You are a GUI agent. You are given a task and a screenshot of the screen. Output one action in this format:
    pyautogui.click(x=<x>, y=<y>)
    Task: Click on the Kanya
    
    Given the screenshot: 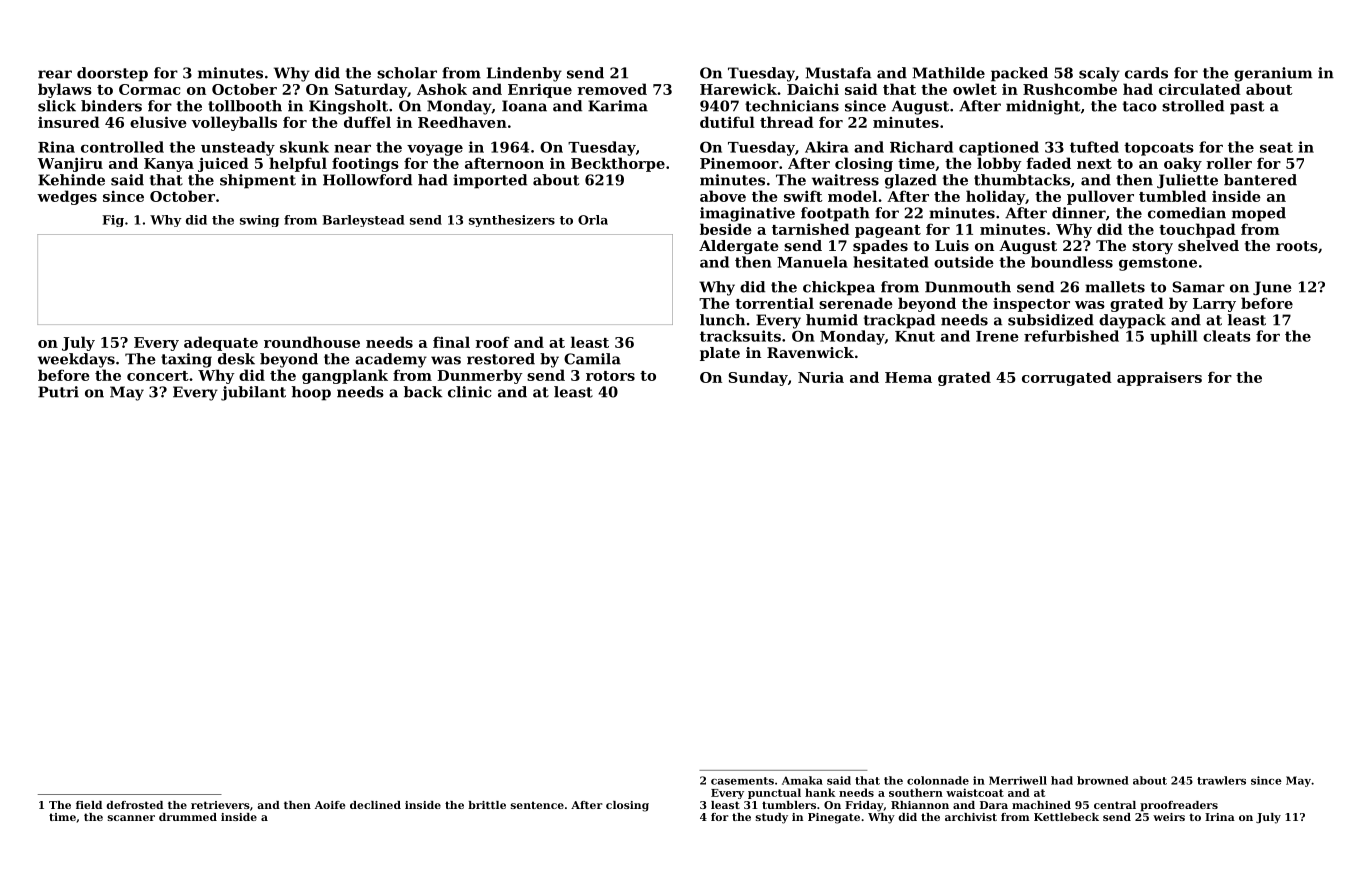 What is the action you would take?
    pyautogui.click(x=169, y=165)
